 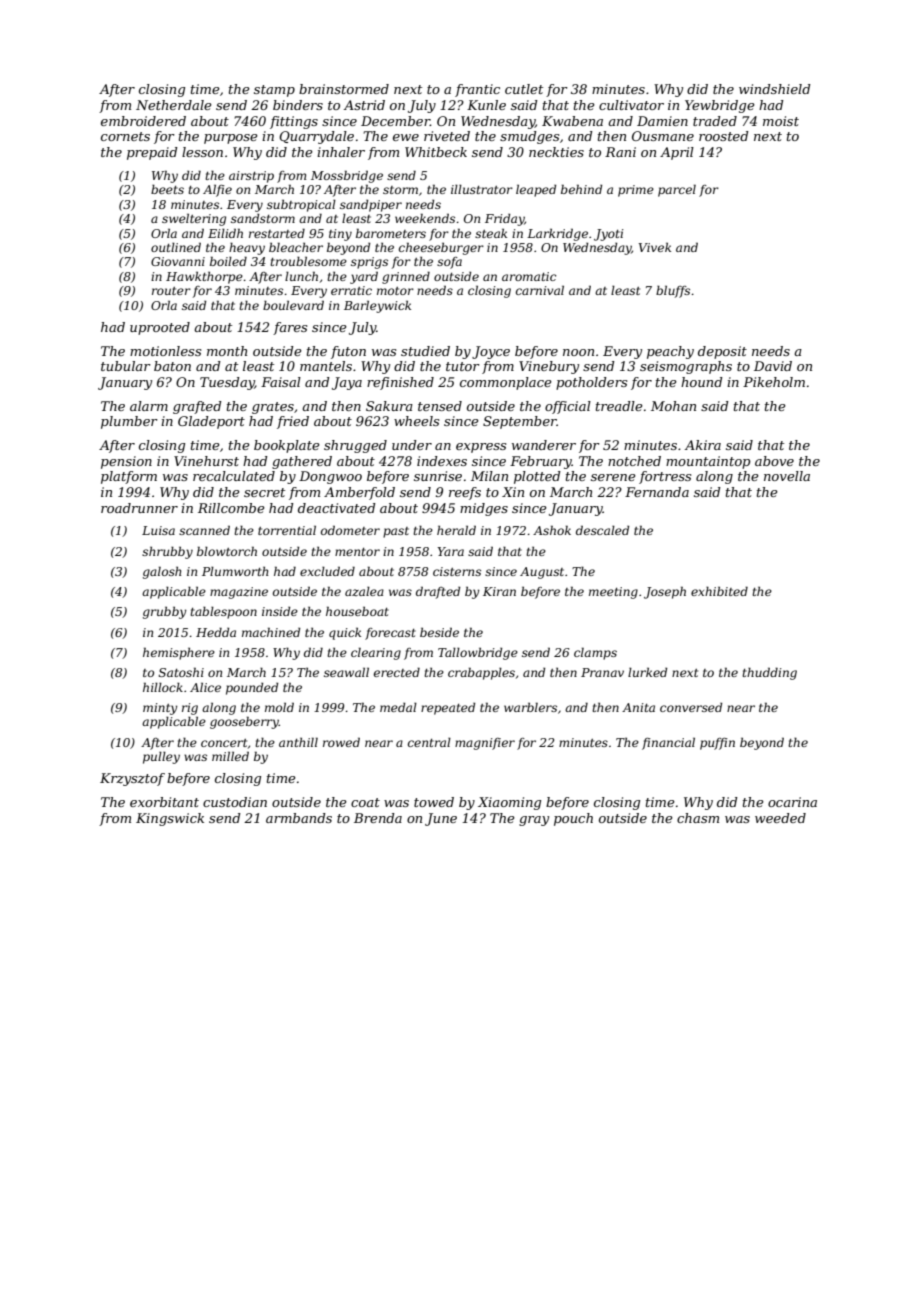 I want to click on Amberfold, so click(x=359, y=493).
